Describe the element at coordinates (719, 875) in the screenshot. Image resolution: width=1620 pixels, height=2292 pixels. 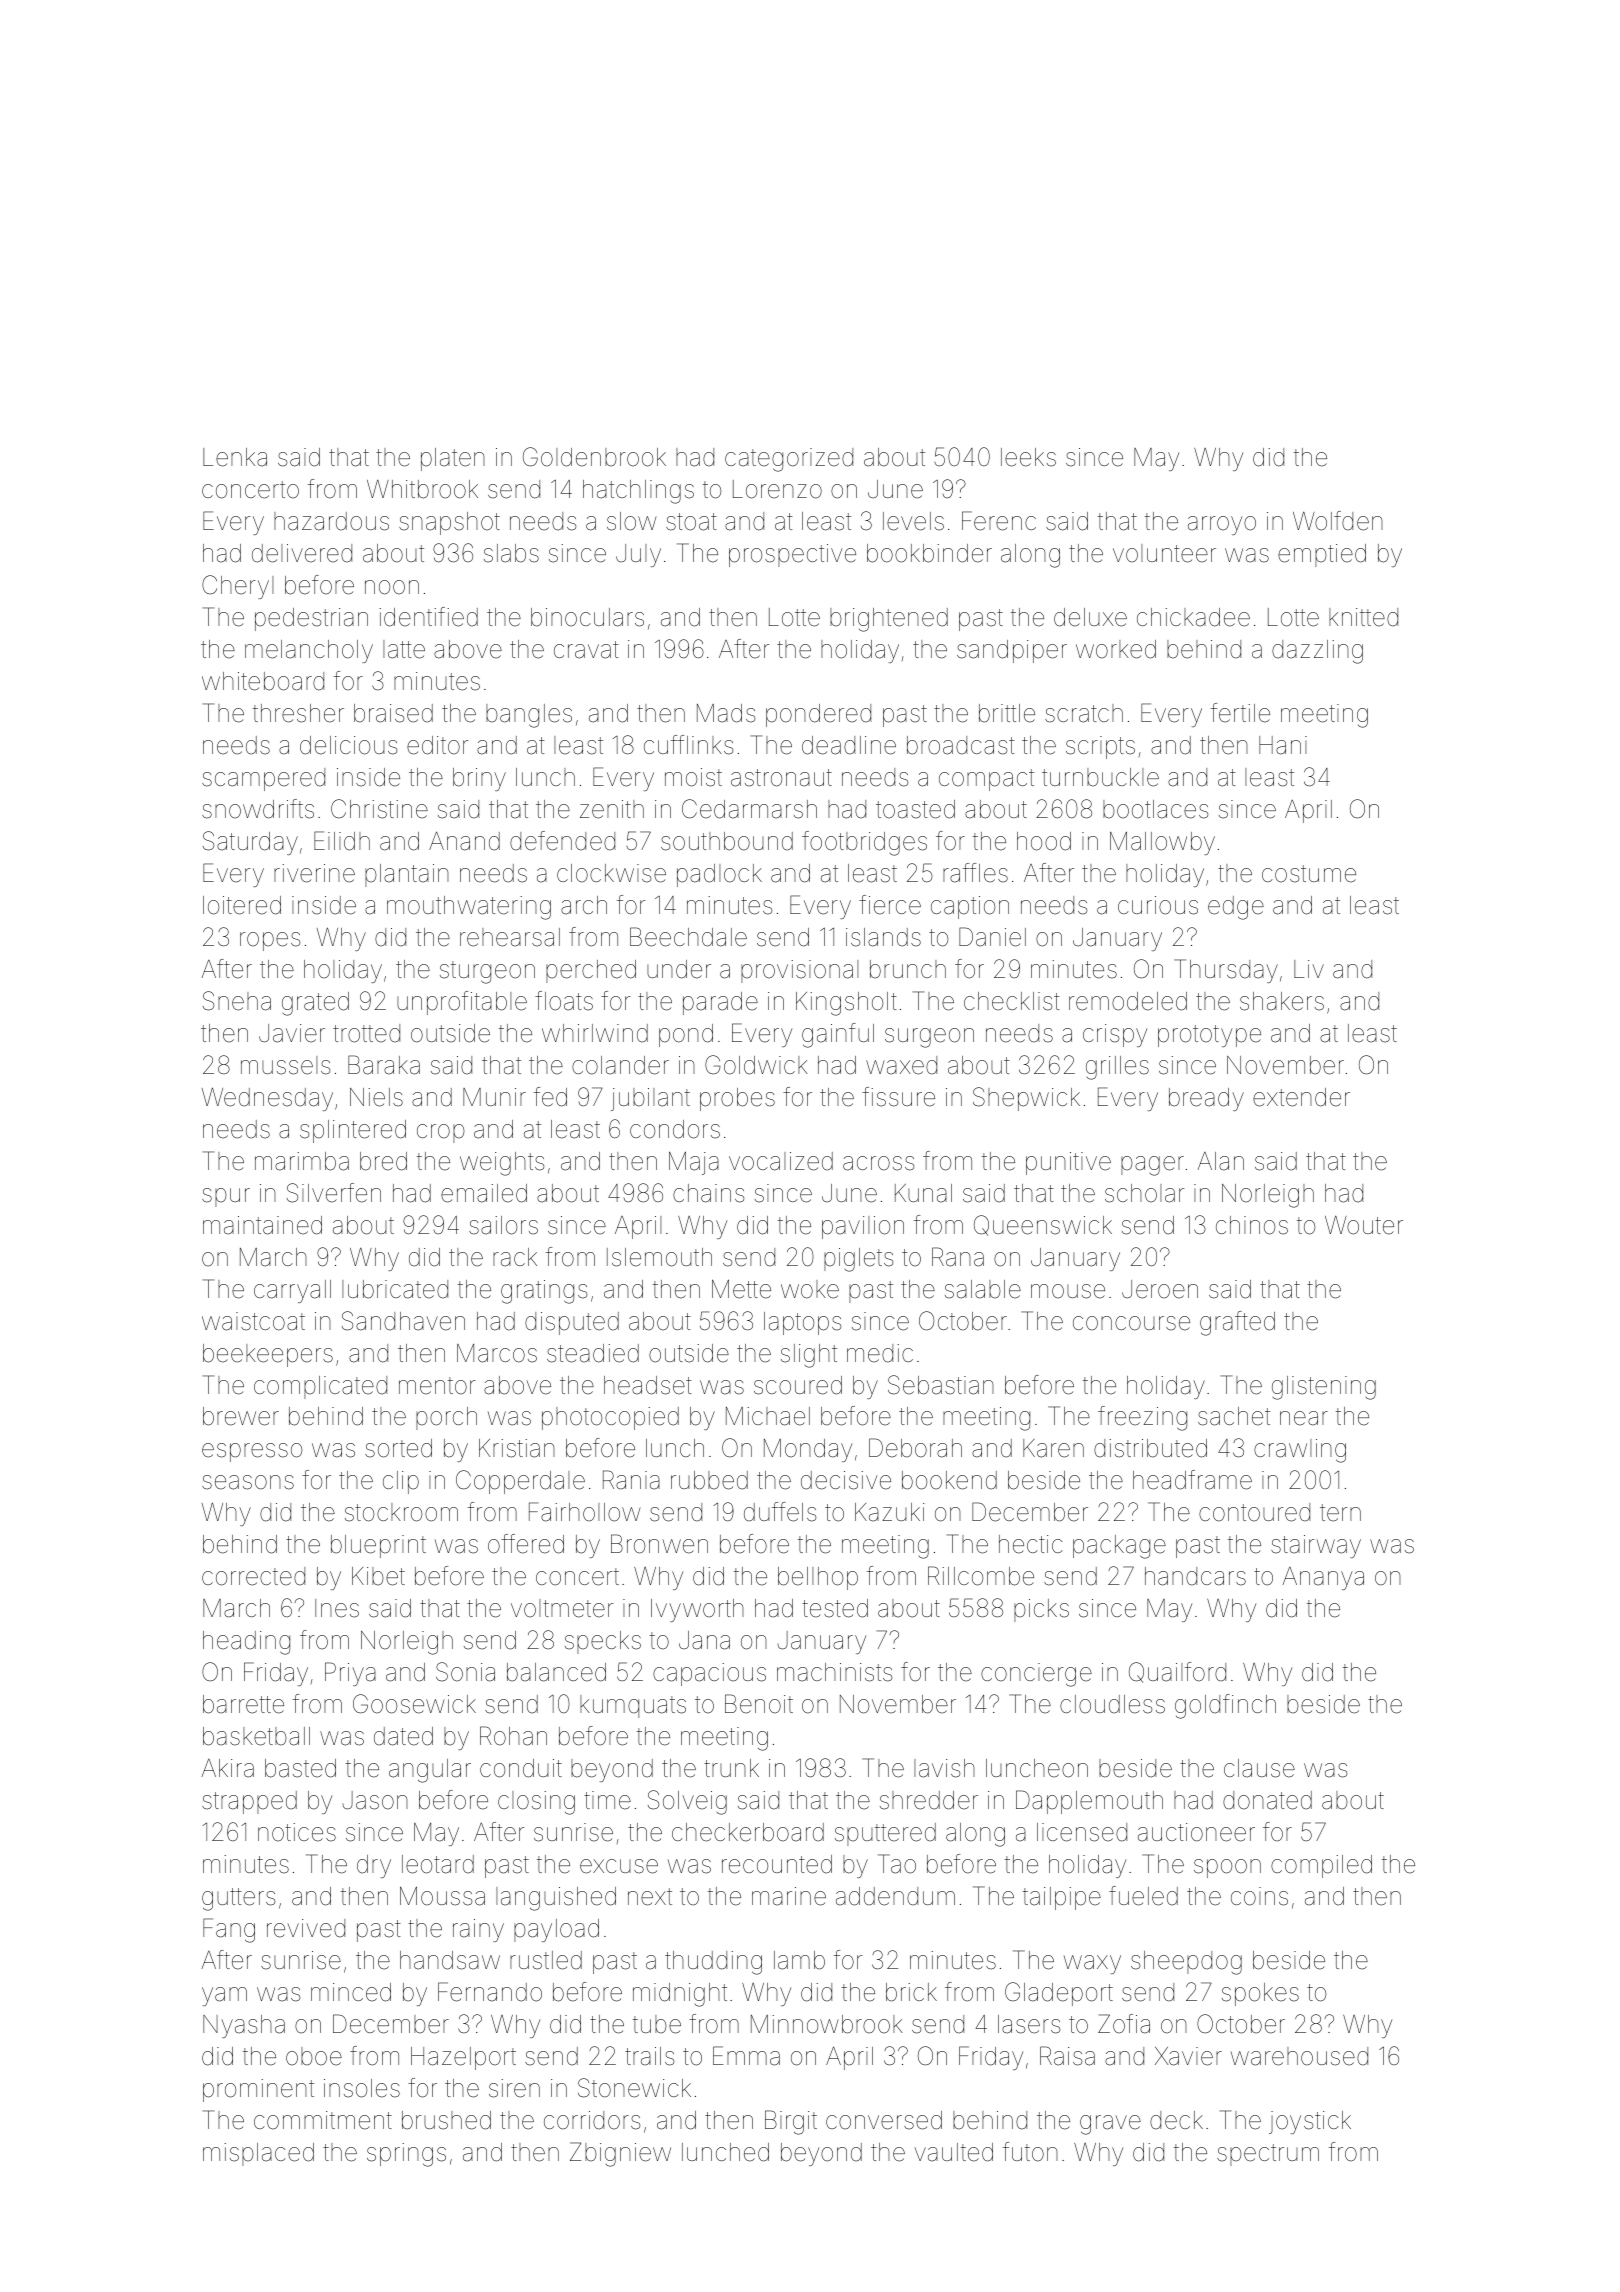
I see `padlock` at that location.
